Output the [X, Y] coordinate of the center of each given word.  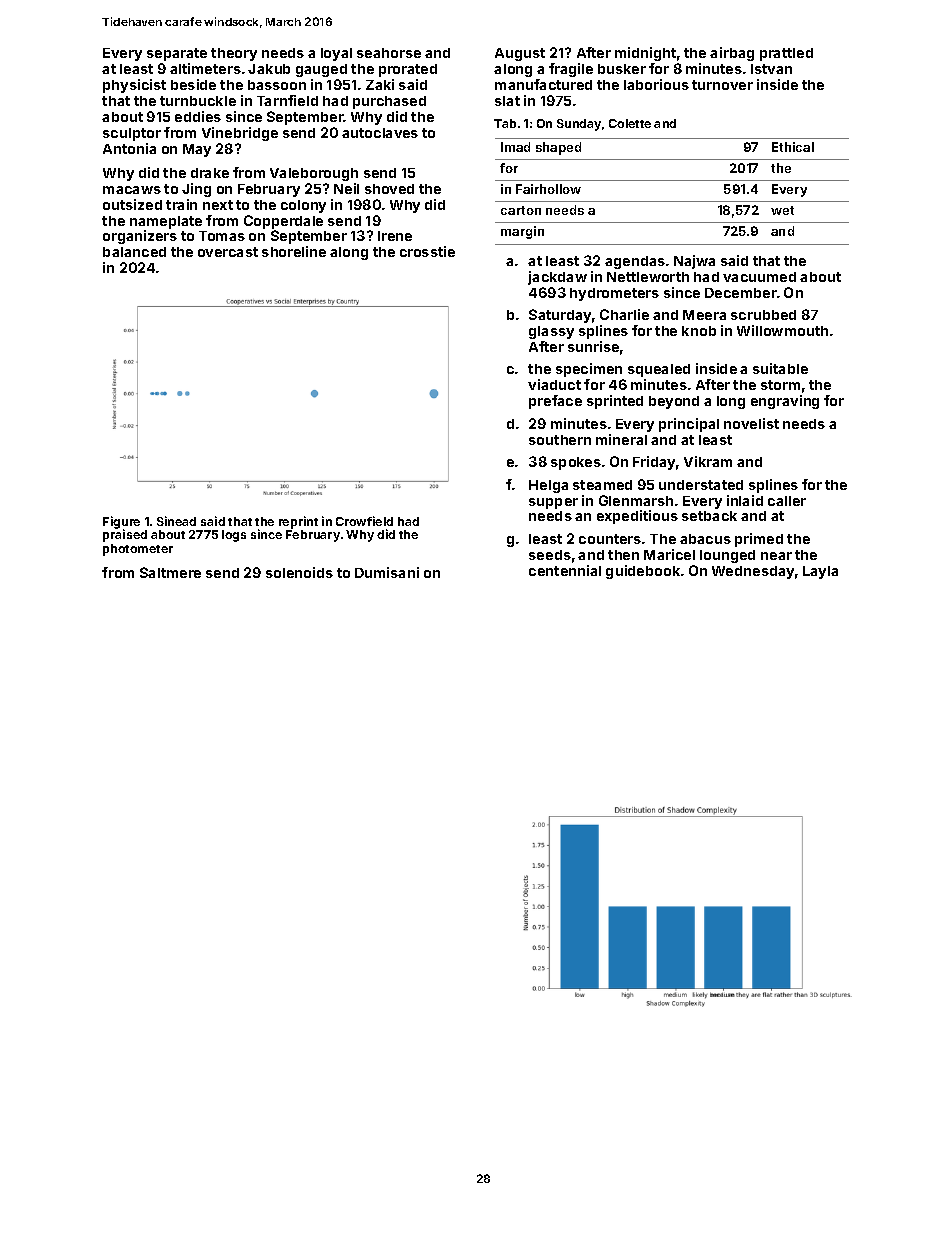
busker [622, 69]
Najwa [694, 262]
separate [177, 54]
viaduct [554, 384]
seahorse [389, 53]
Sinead [176, 521]
